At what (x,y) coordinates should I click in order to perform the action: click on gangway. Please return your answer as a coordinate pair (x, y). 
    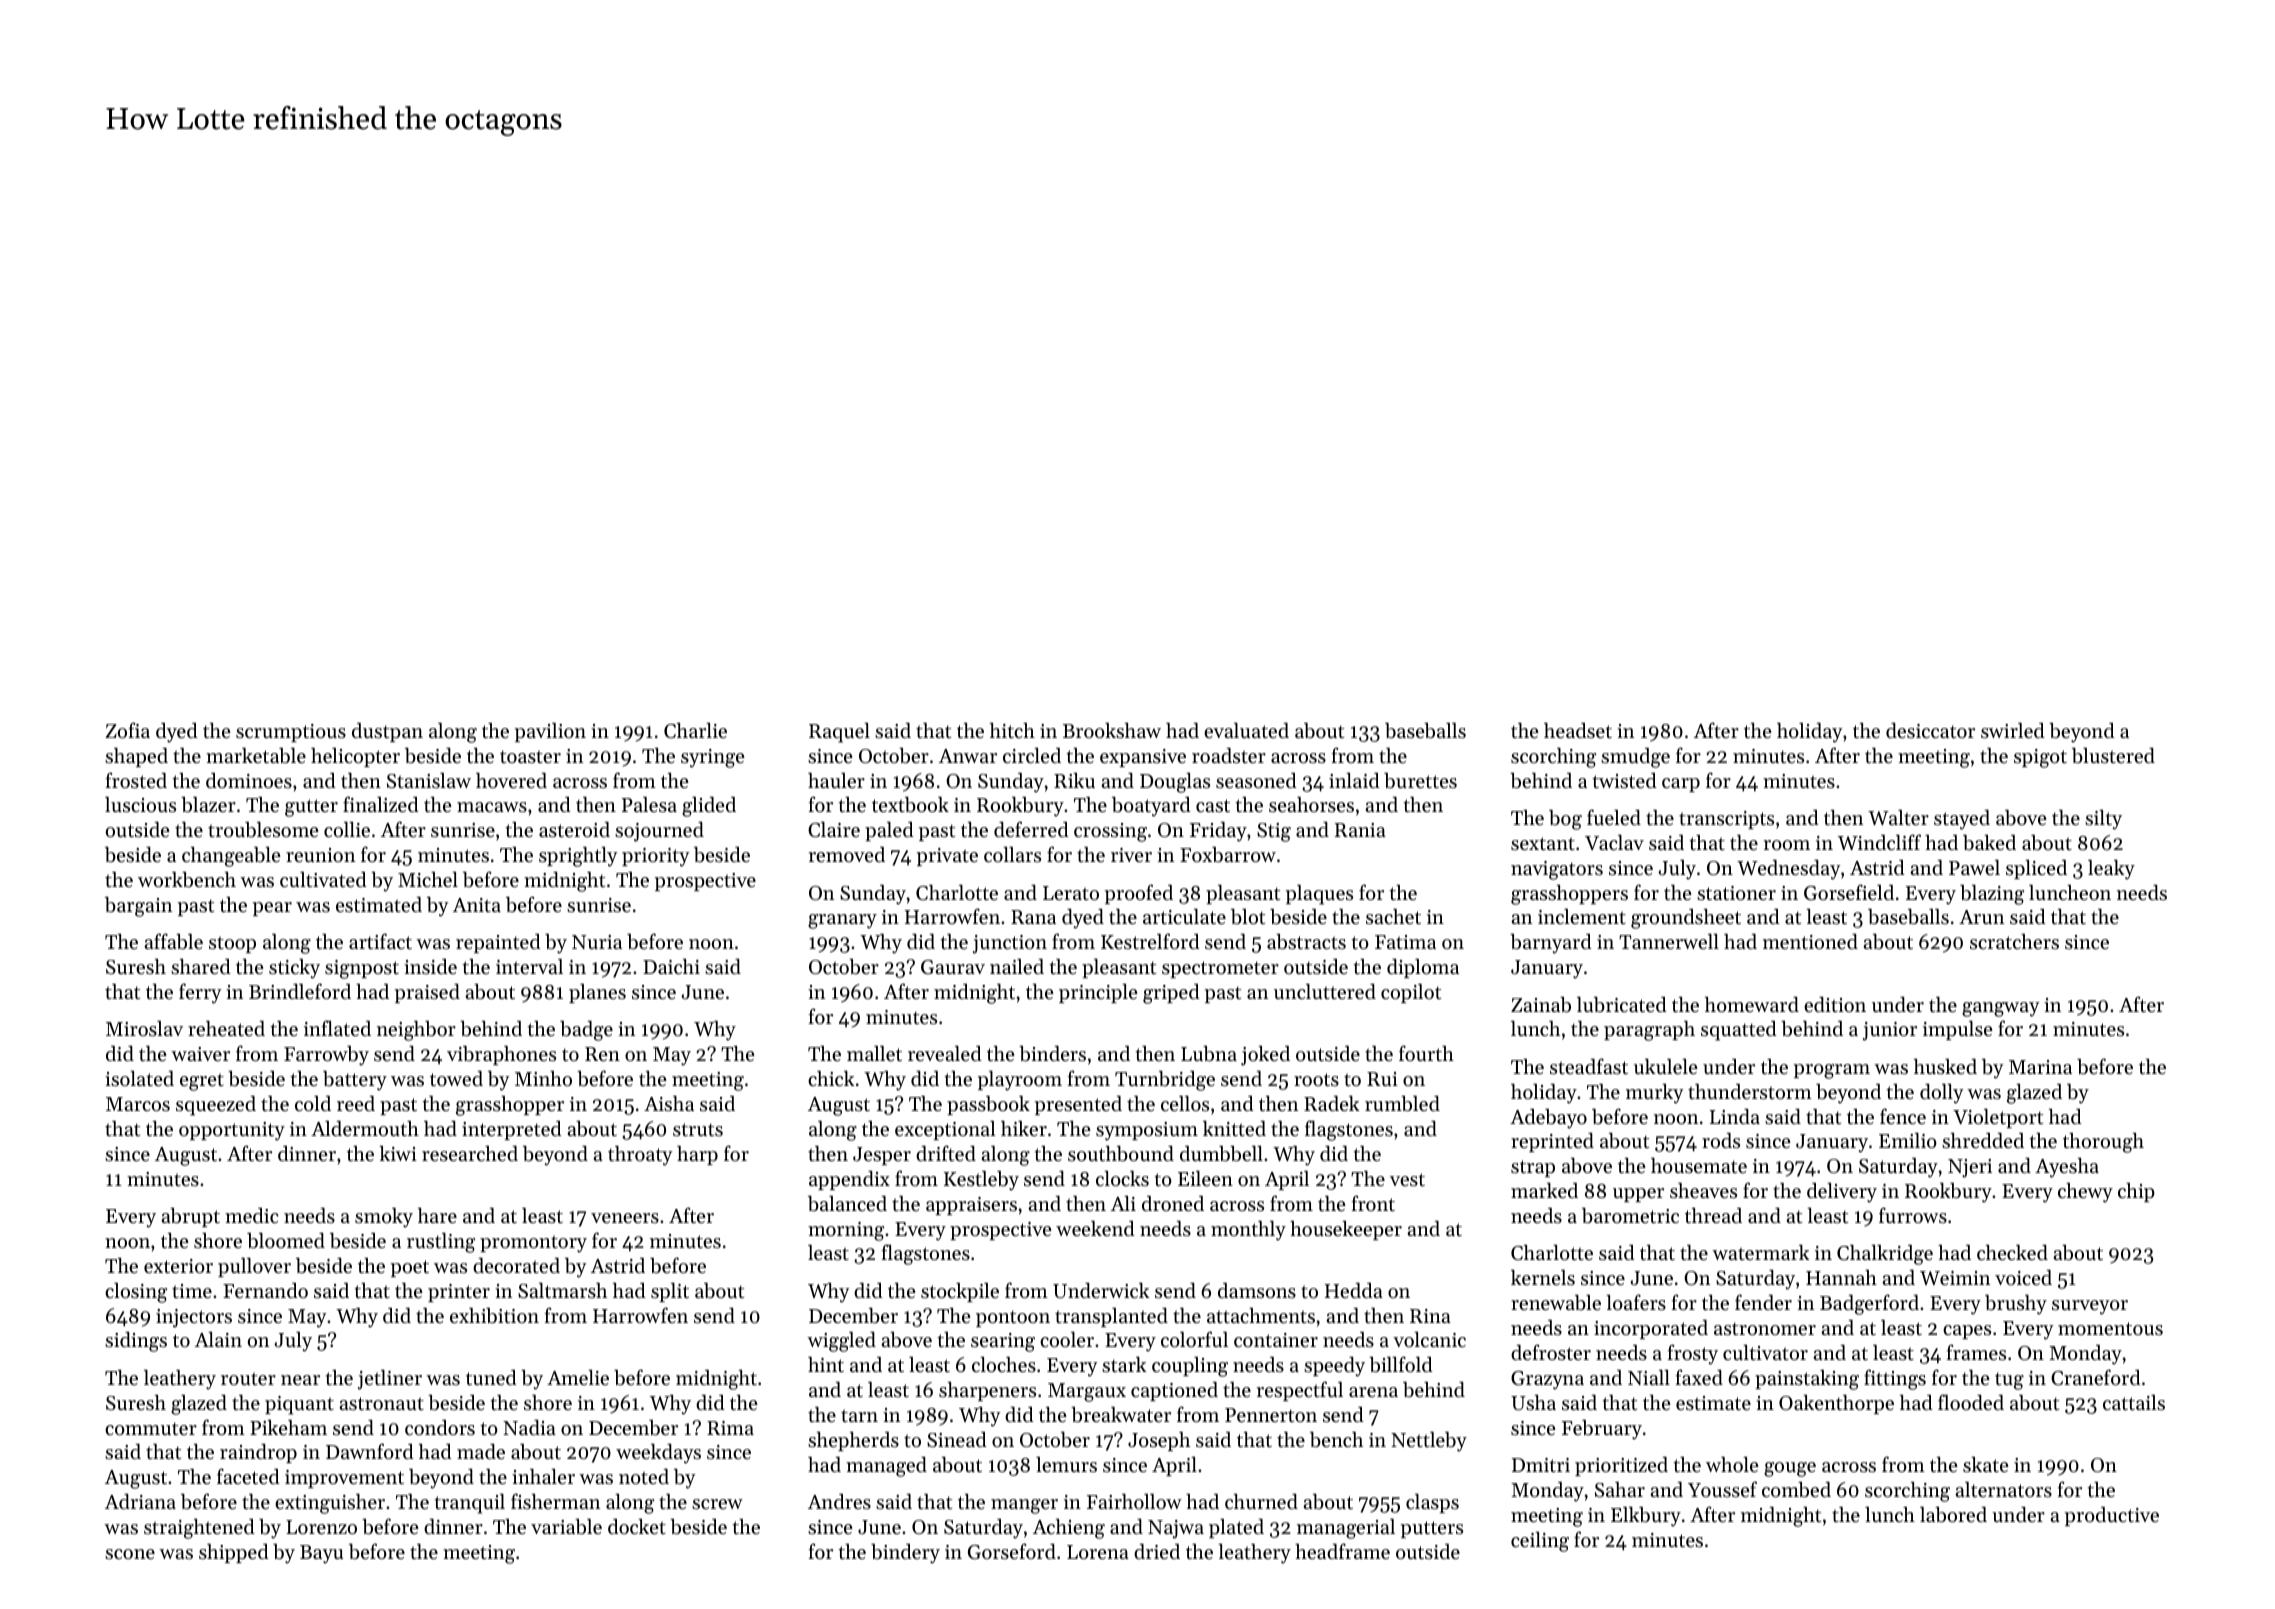
    Looking at the image, I should click on (2001, 1009).
